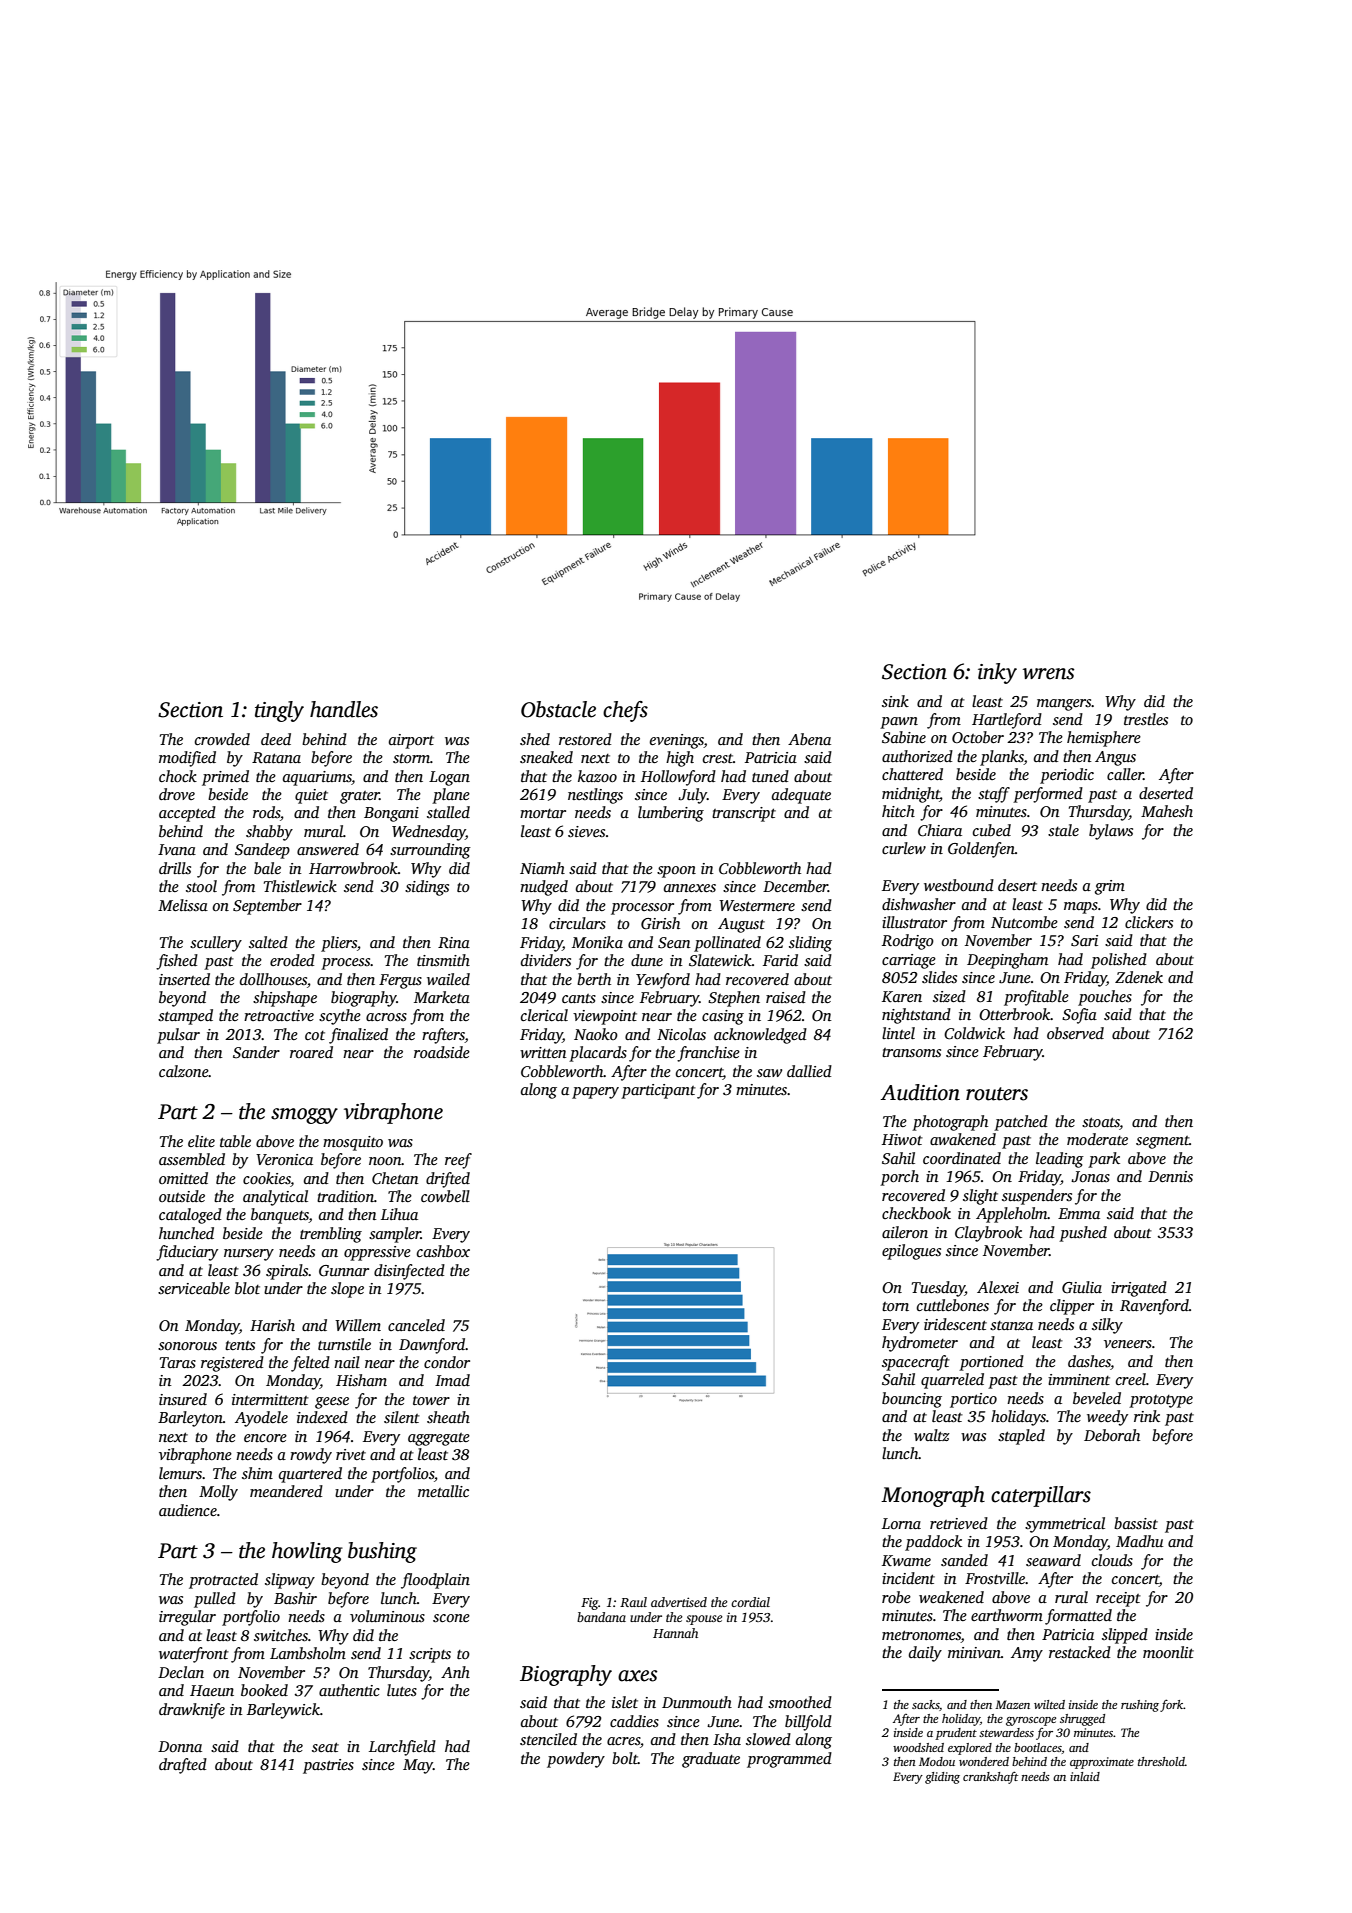 This screenshot has height=1913, width=1352. I want to click on kazoo, so click(597, 776).
